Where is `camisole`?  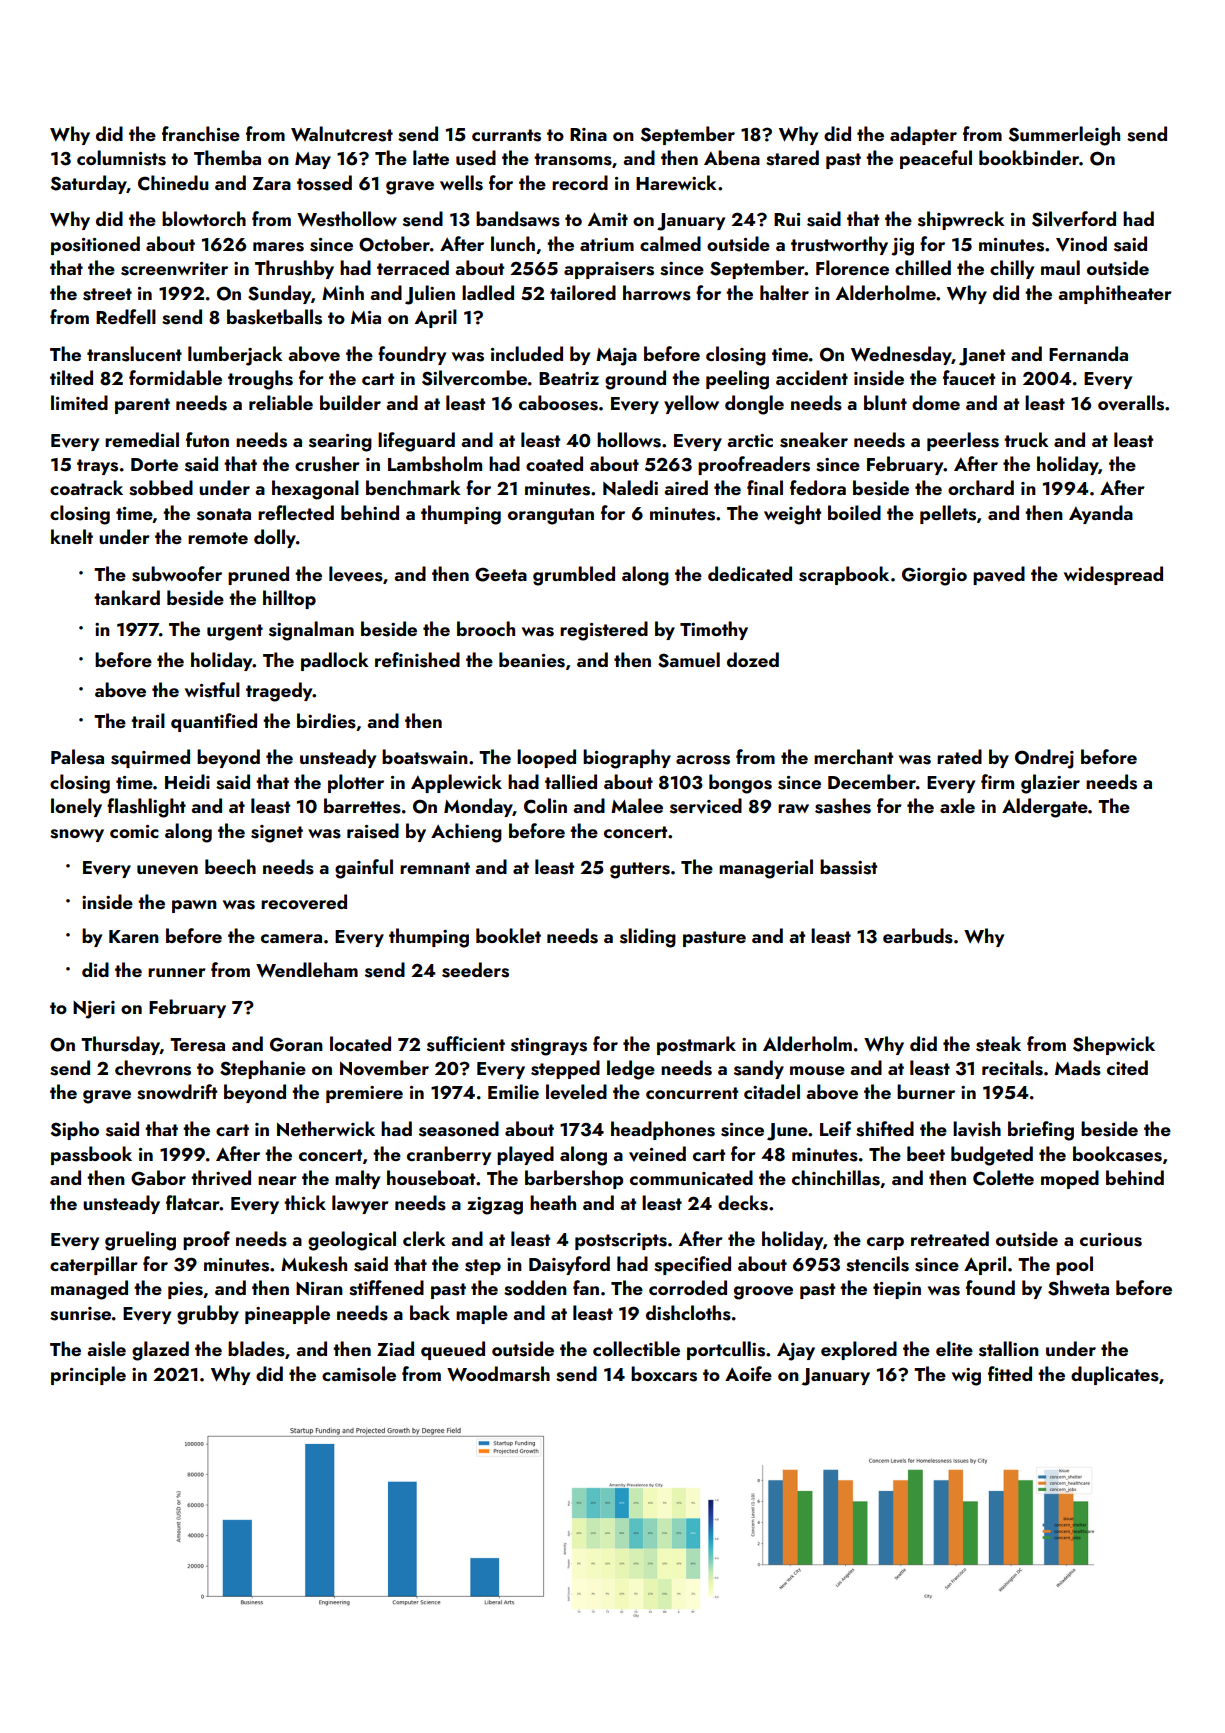
camisole is located at coordinates (359, 1374).
